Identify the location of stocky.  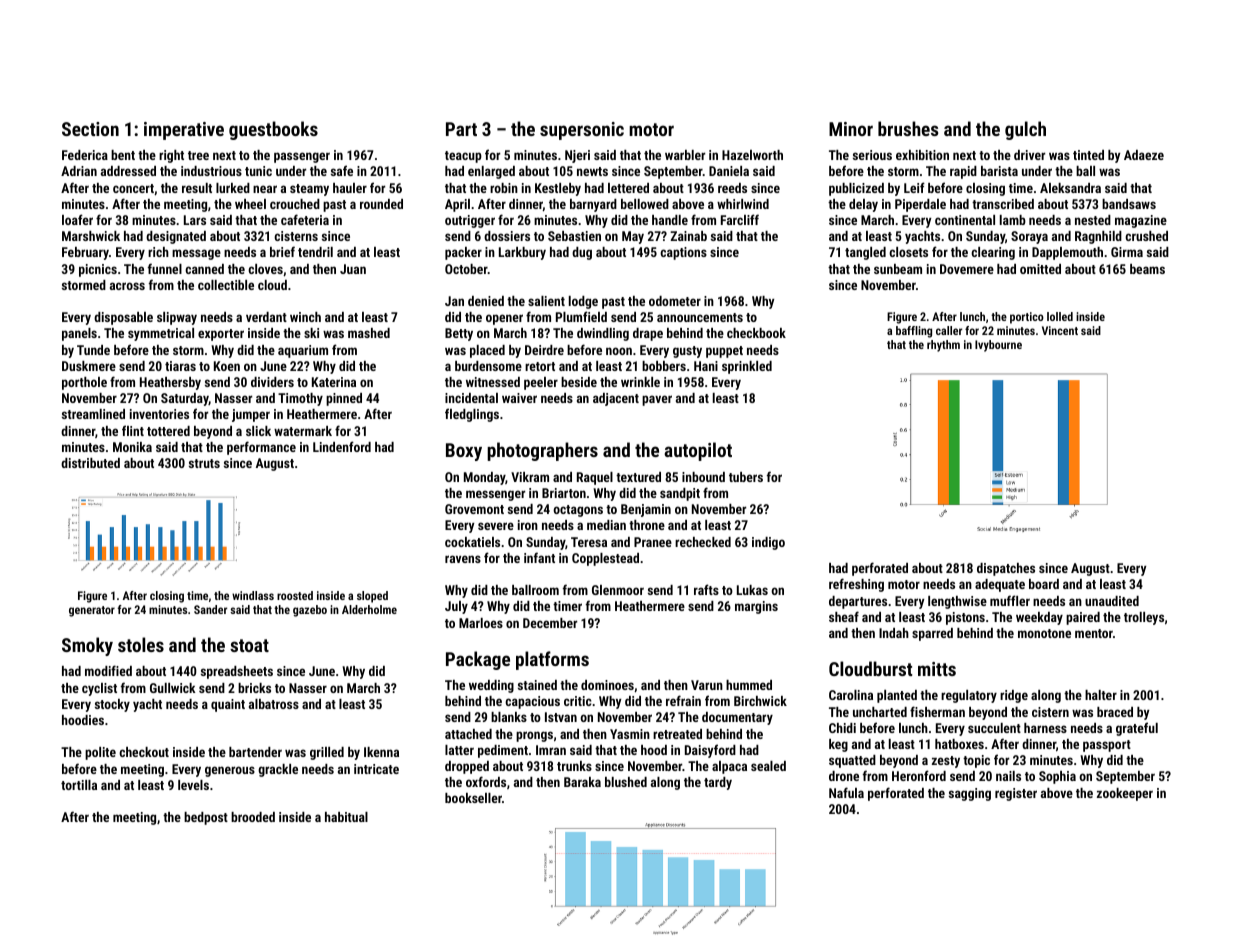
(112, 705).
